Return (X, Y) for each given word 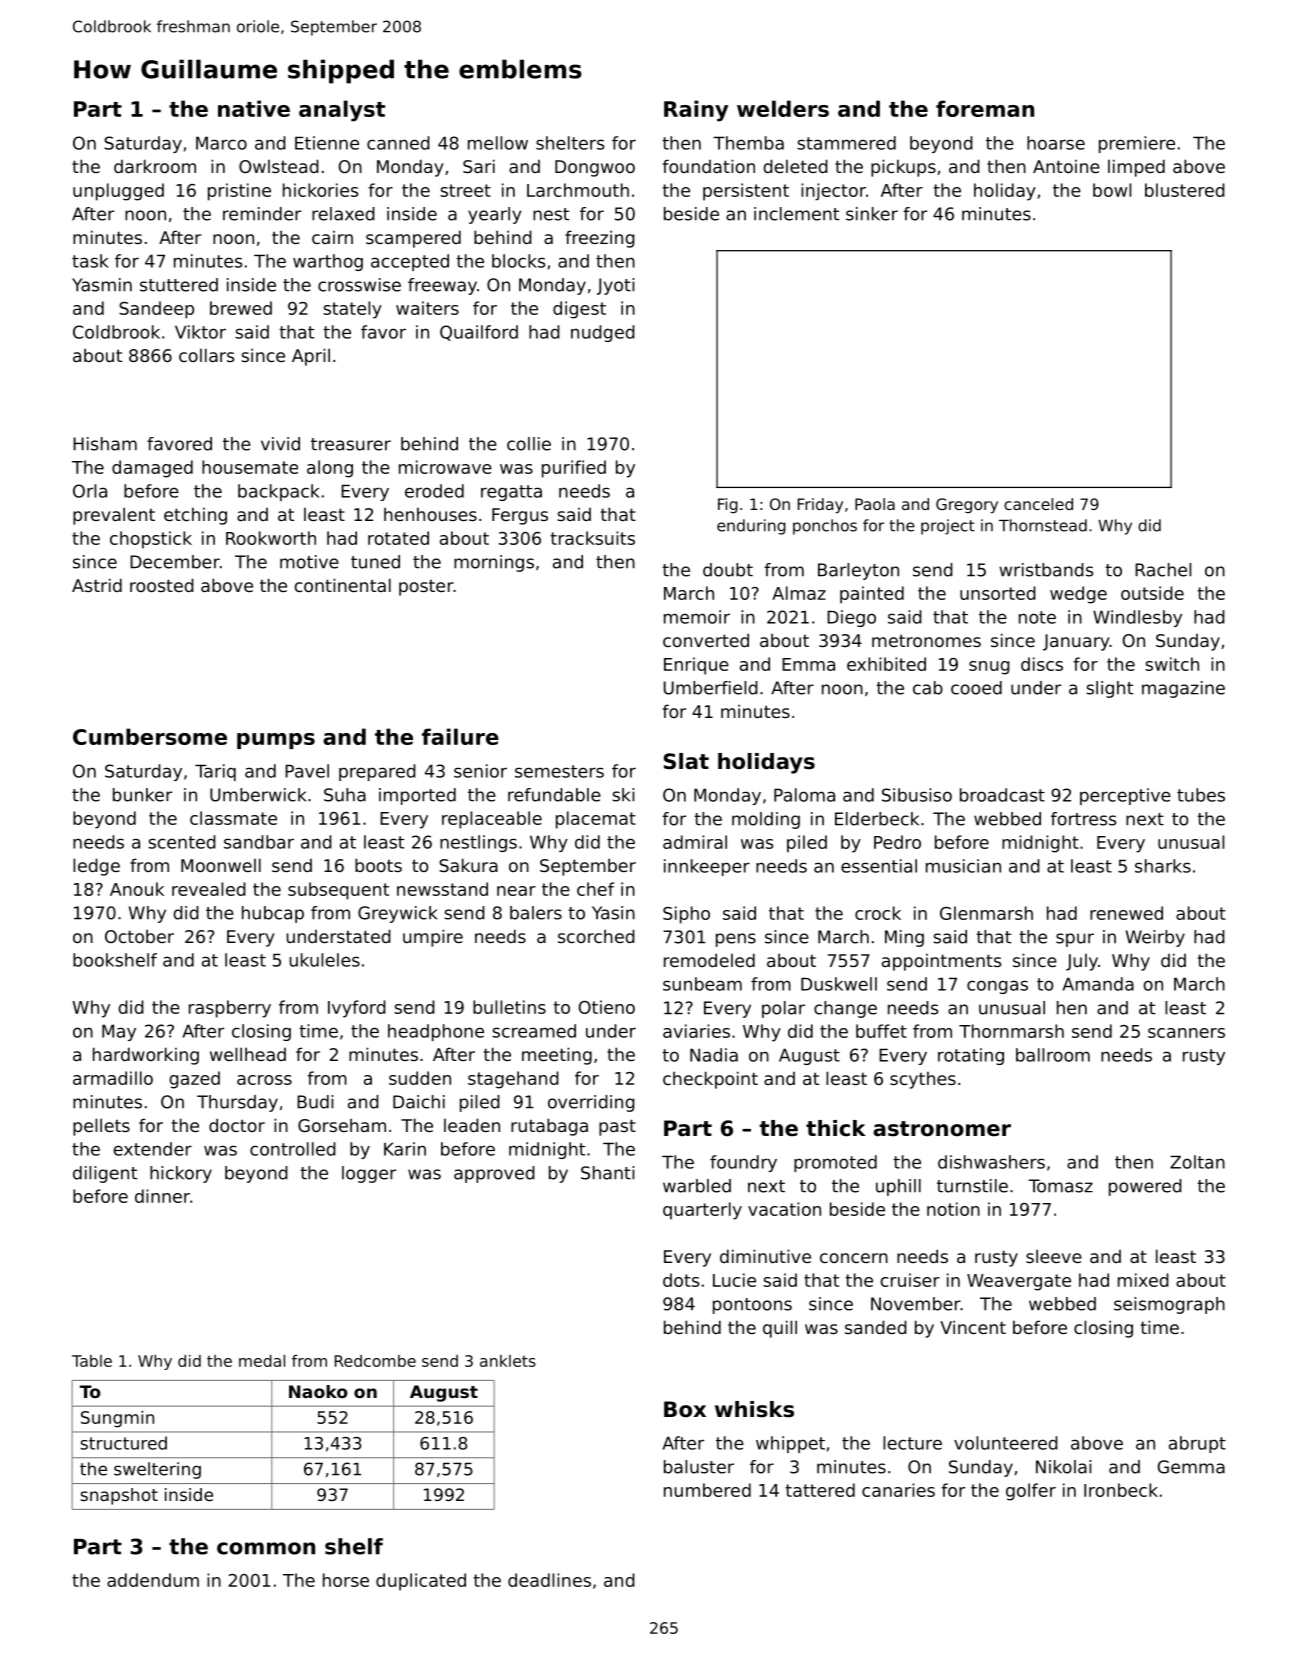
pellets (101, 1127)
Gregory (967, 506)
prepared (377, 772)
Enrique (696, 666)
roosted (162, 585)
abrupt (1197, 1444)
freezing (600, 239)
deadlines (549, 1580)
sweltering (157, 1470)
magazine (1183, 689)
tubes (1201, 795)
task (90, 261)
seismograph (1169, 1305)
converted (706, 640)
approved (494, 1174)
